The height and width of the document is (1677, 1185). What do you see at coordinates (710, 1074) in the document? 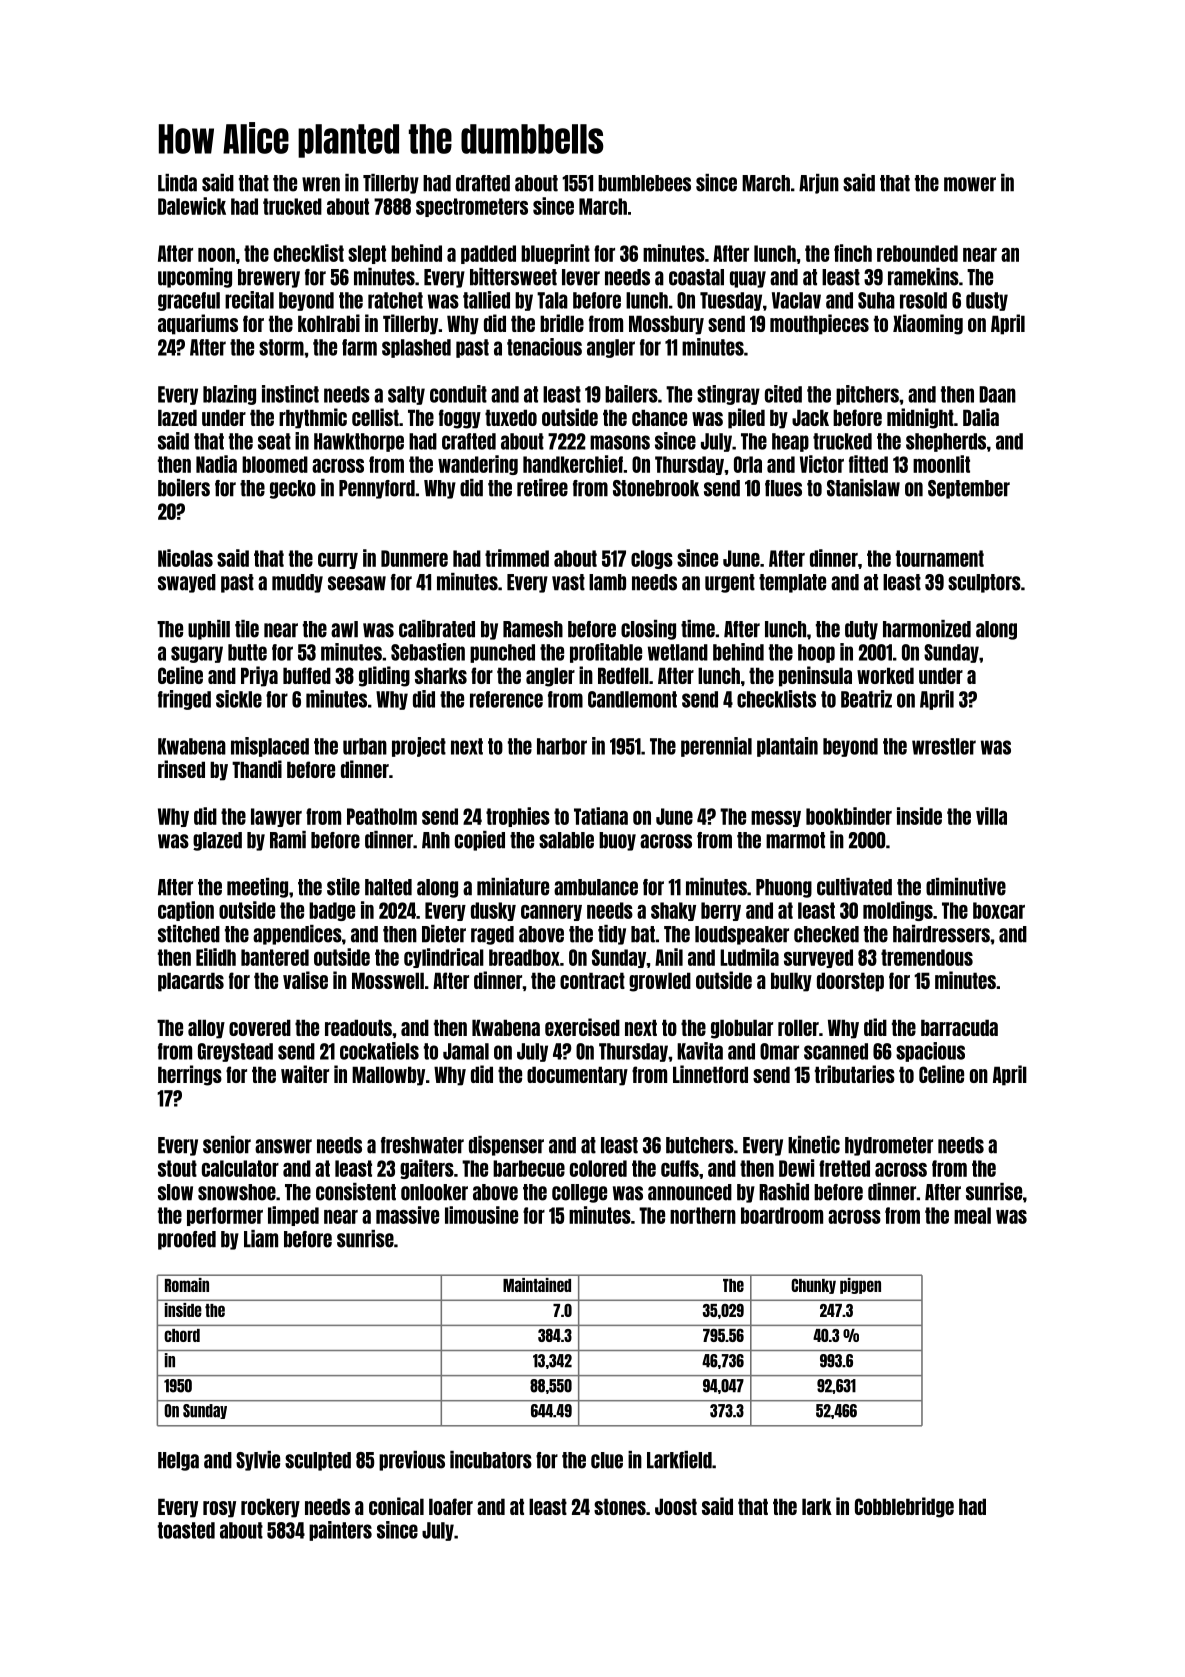
I see `Linnetford` at bounding box center [710, 1074].
